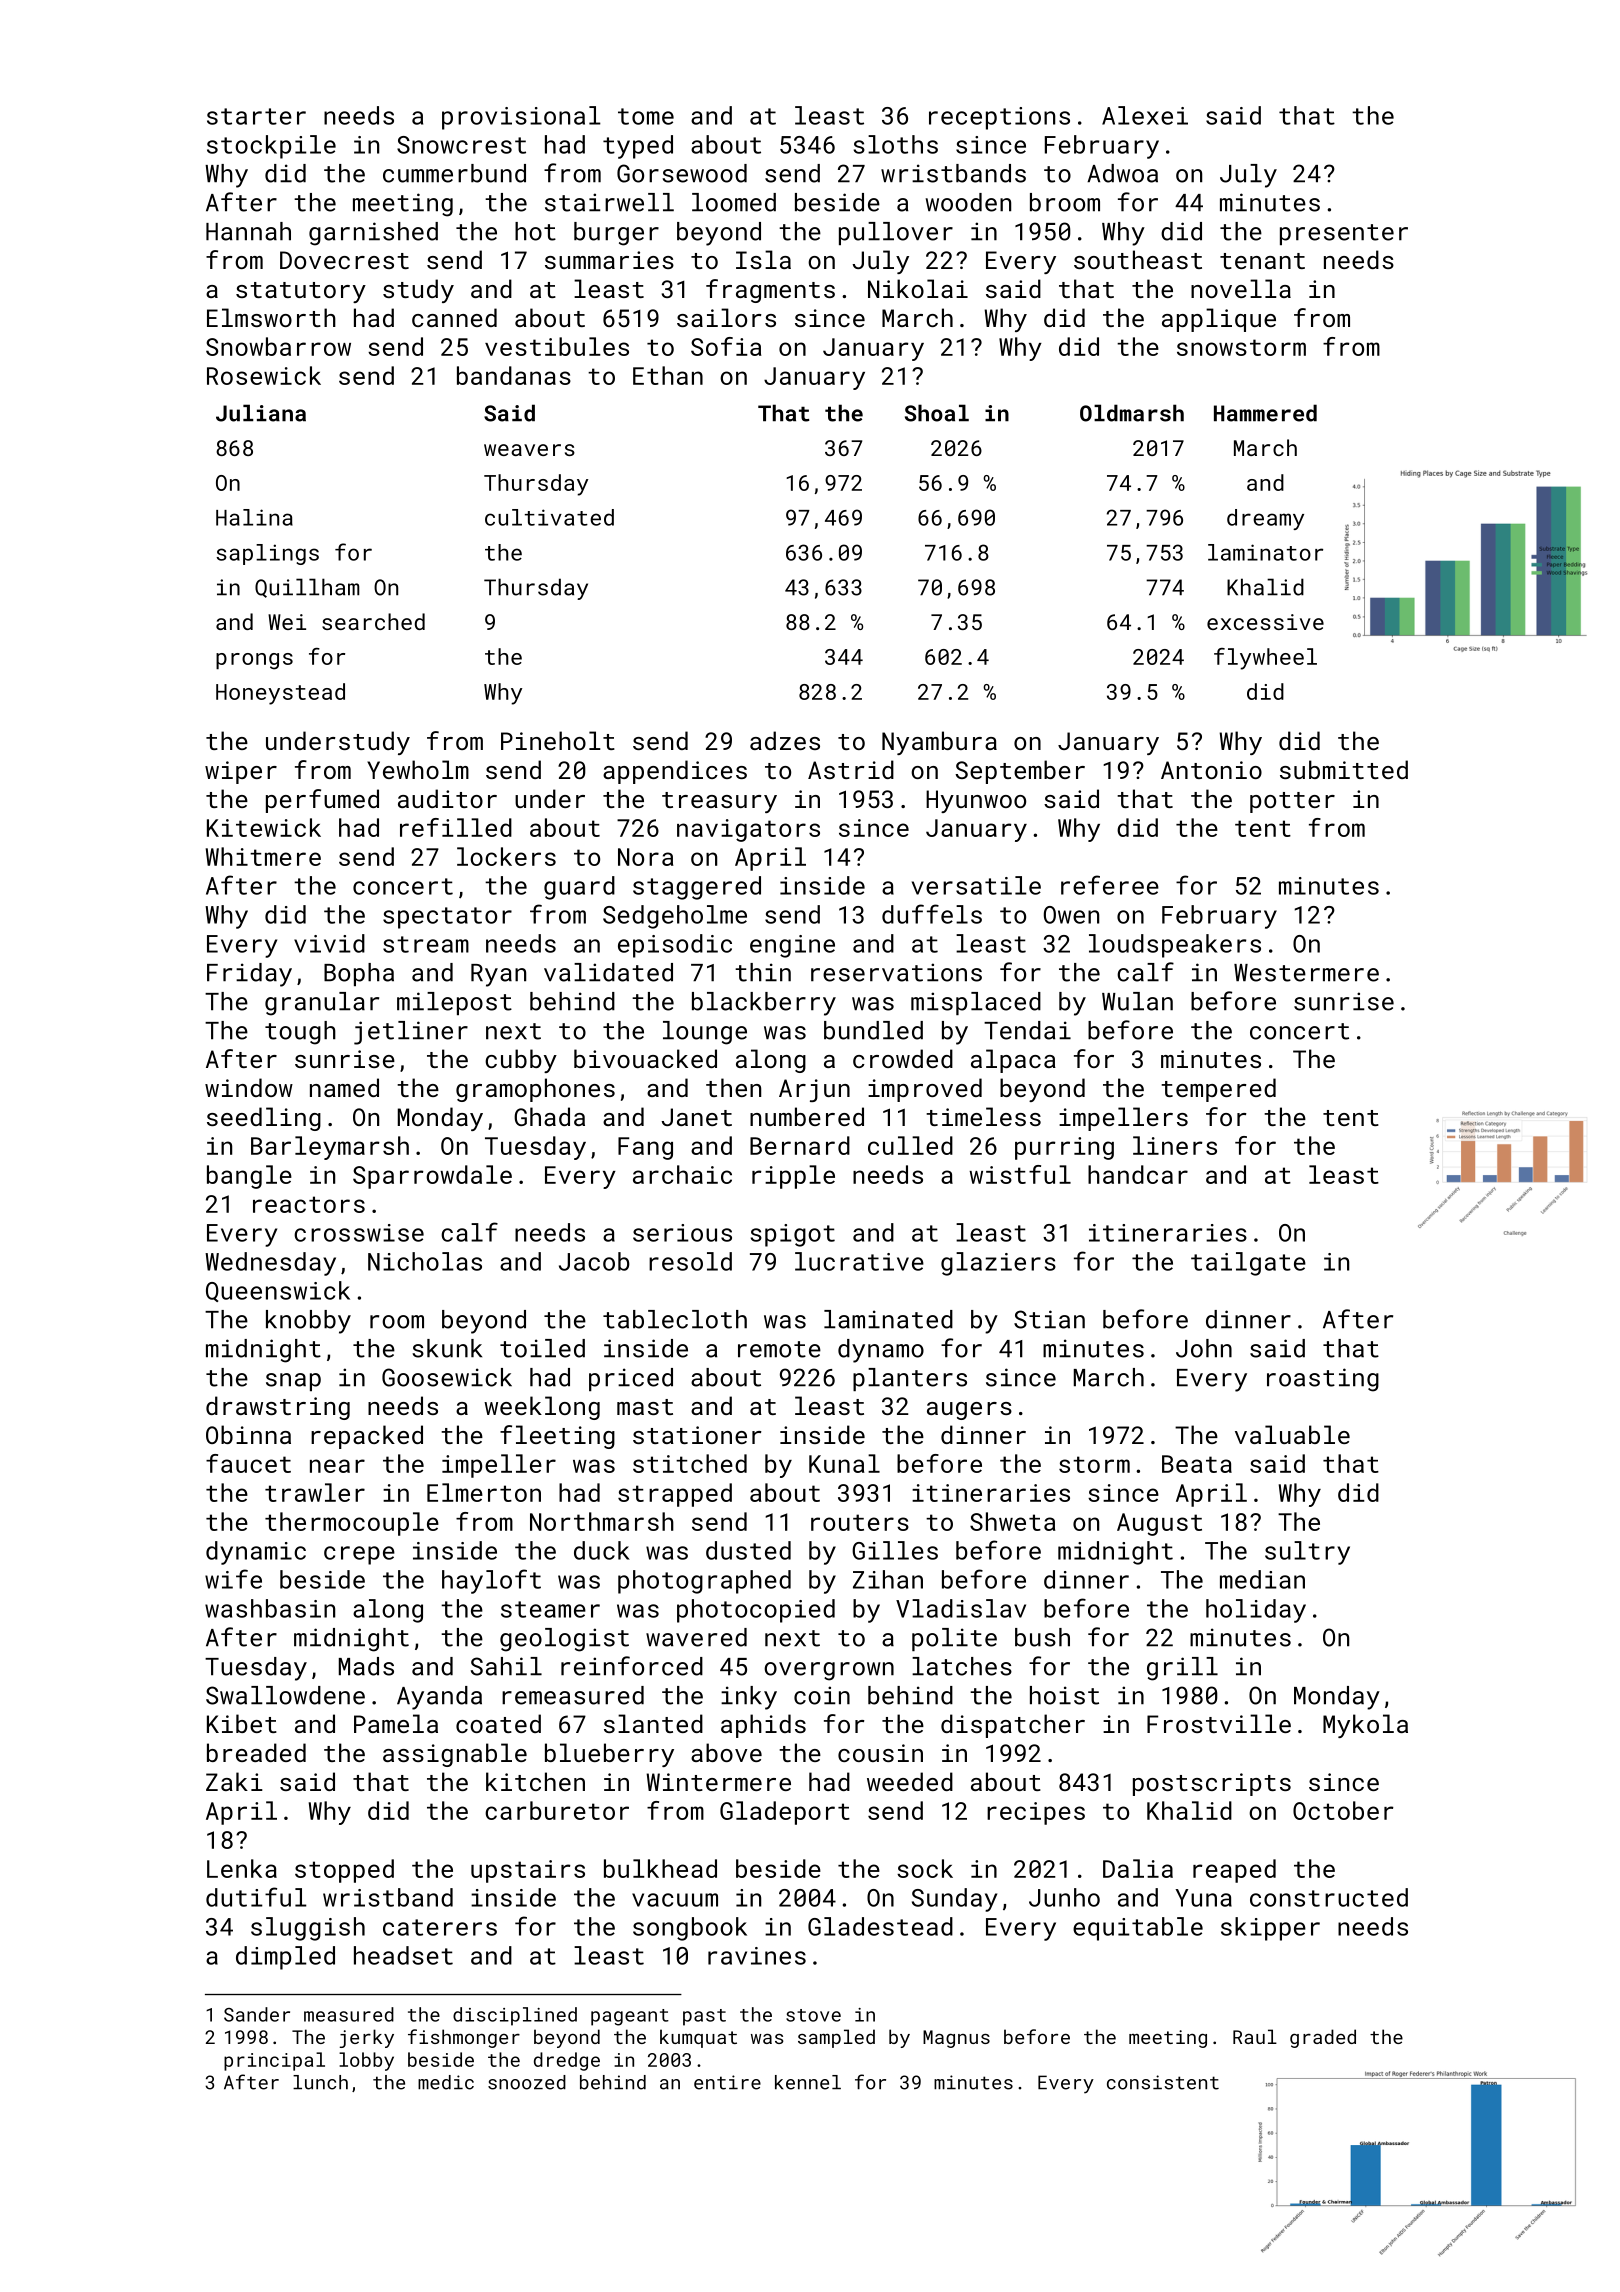  What do you see at coordinates (446, 2082) in the page?
I see `medic` at bounding box center [446, 2082].
